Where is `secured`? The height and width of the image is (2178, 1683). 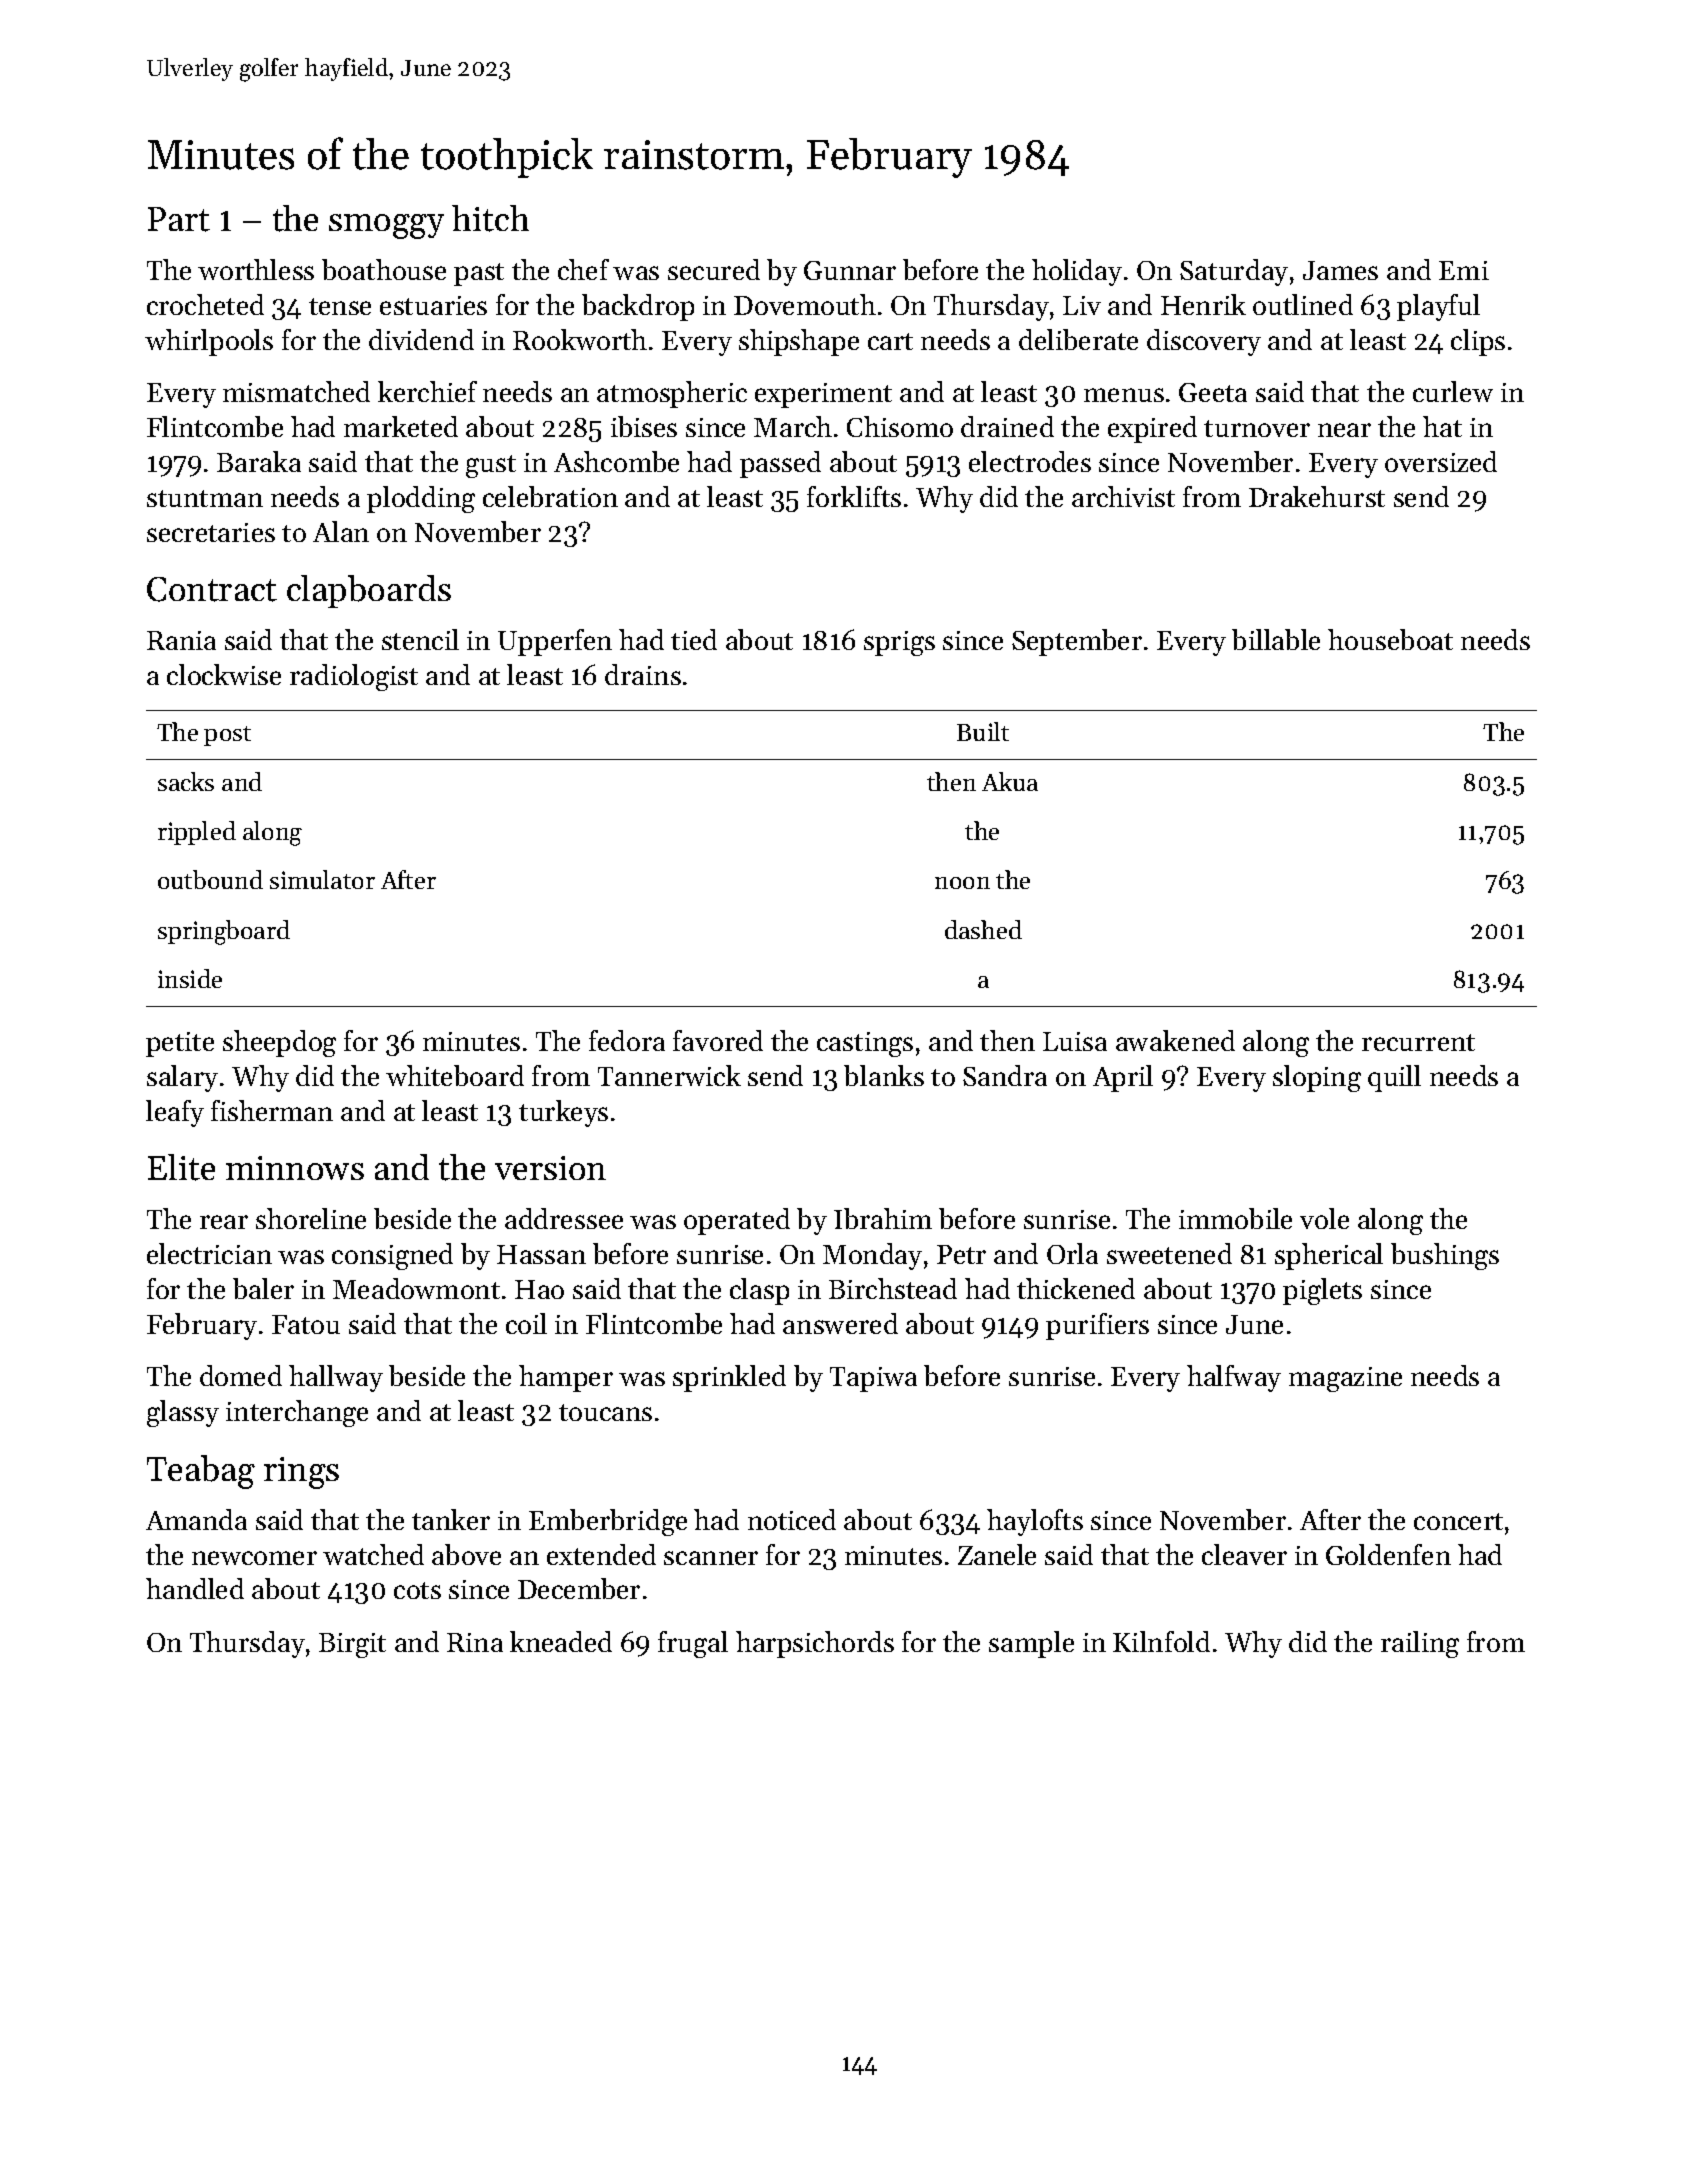
secured is located at coordinates (714, 269).
